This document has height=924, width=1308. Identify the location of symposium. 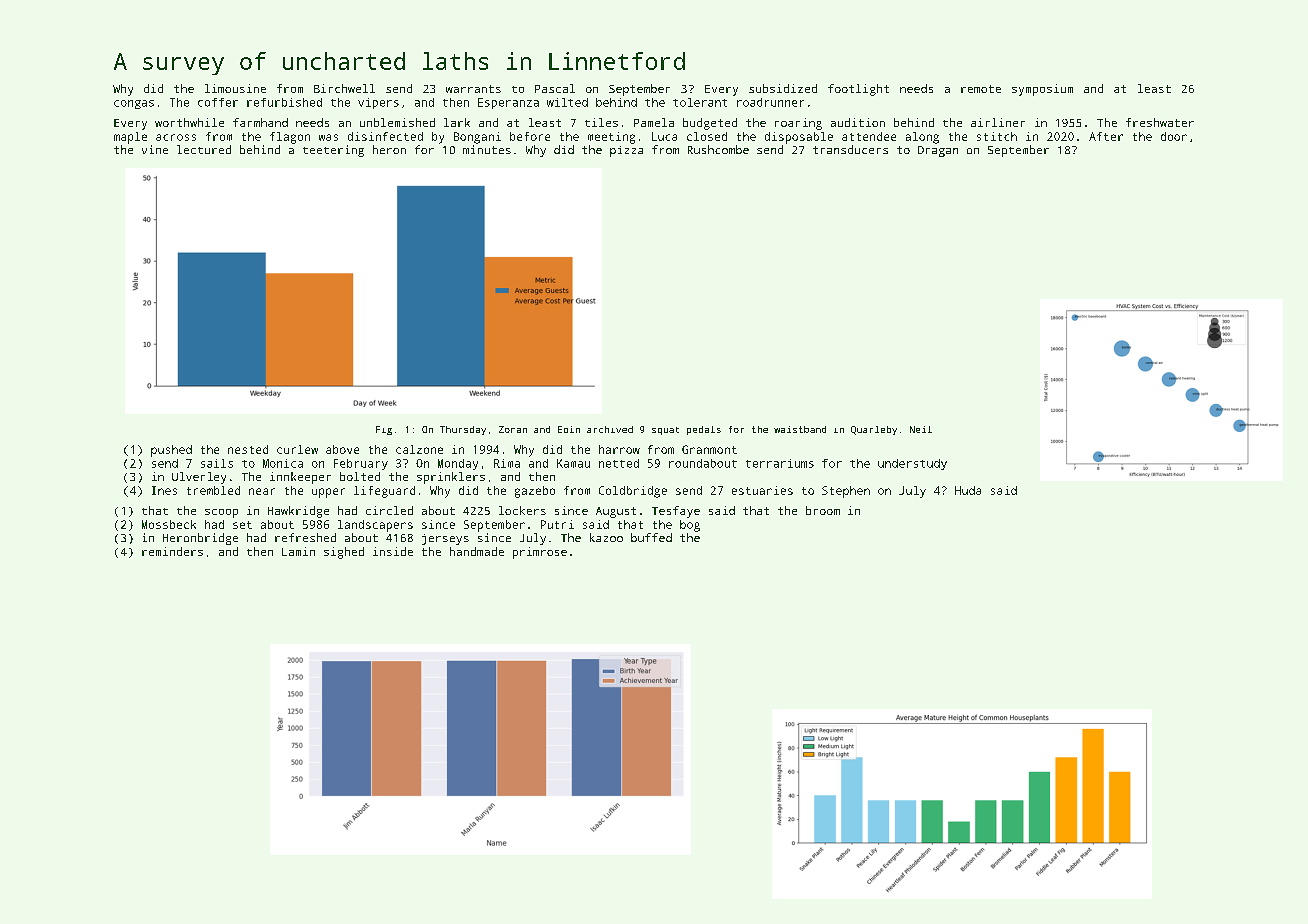
(1042, 90).
